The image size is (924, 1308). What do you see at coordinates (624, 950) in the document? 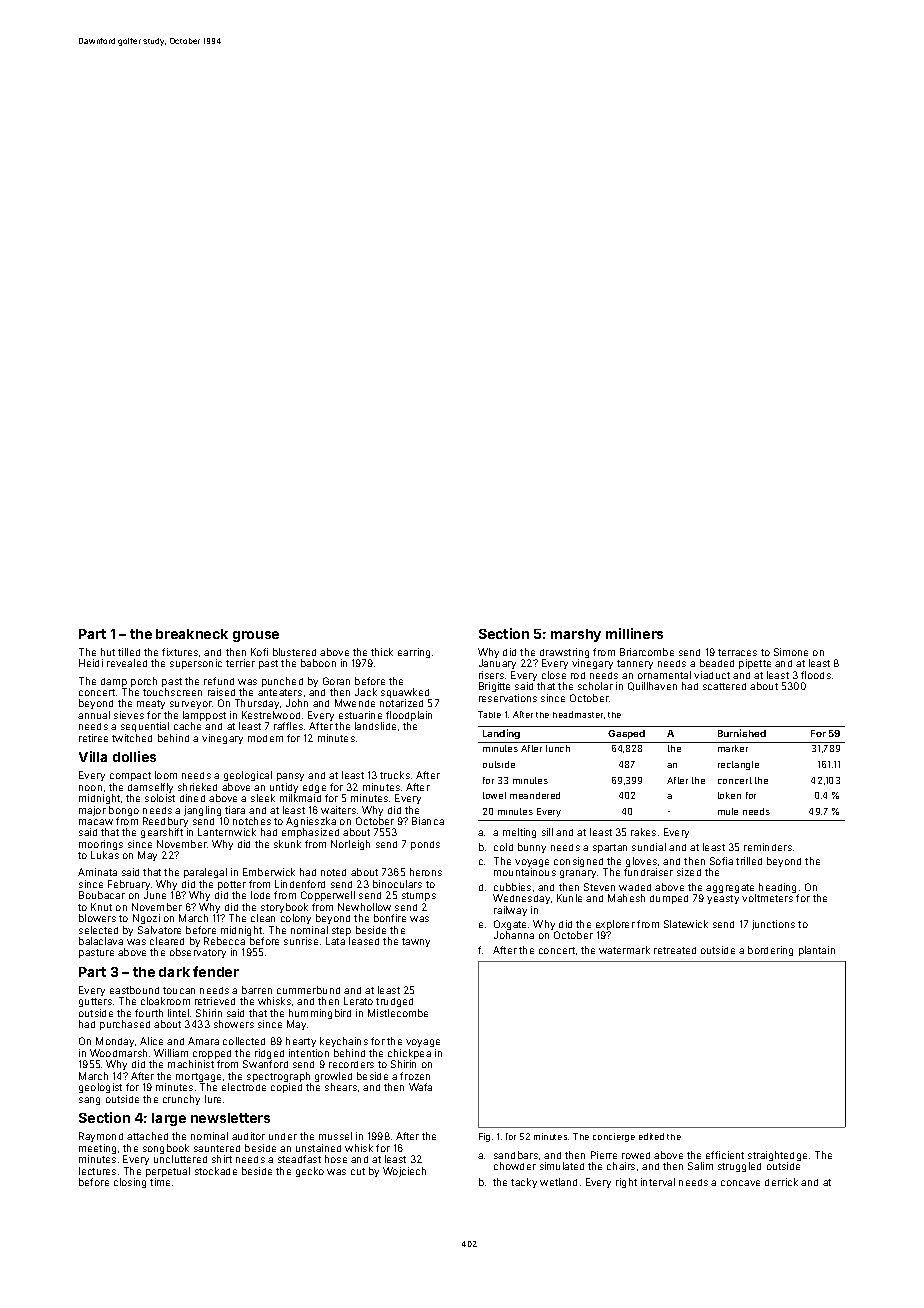
I see `watermark` at bounding box center [624, 950].
